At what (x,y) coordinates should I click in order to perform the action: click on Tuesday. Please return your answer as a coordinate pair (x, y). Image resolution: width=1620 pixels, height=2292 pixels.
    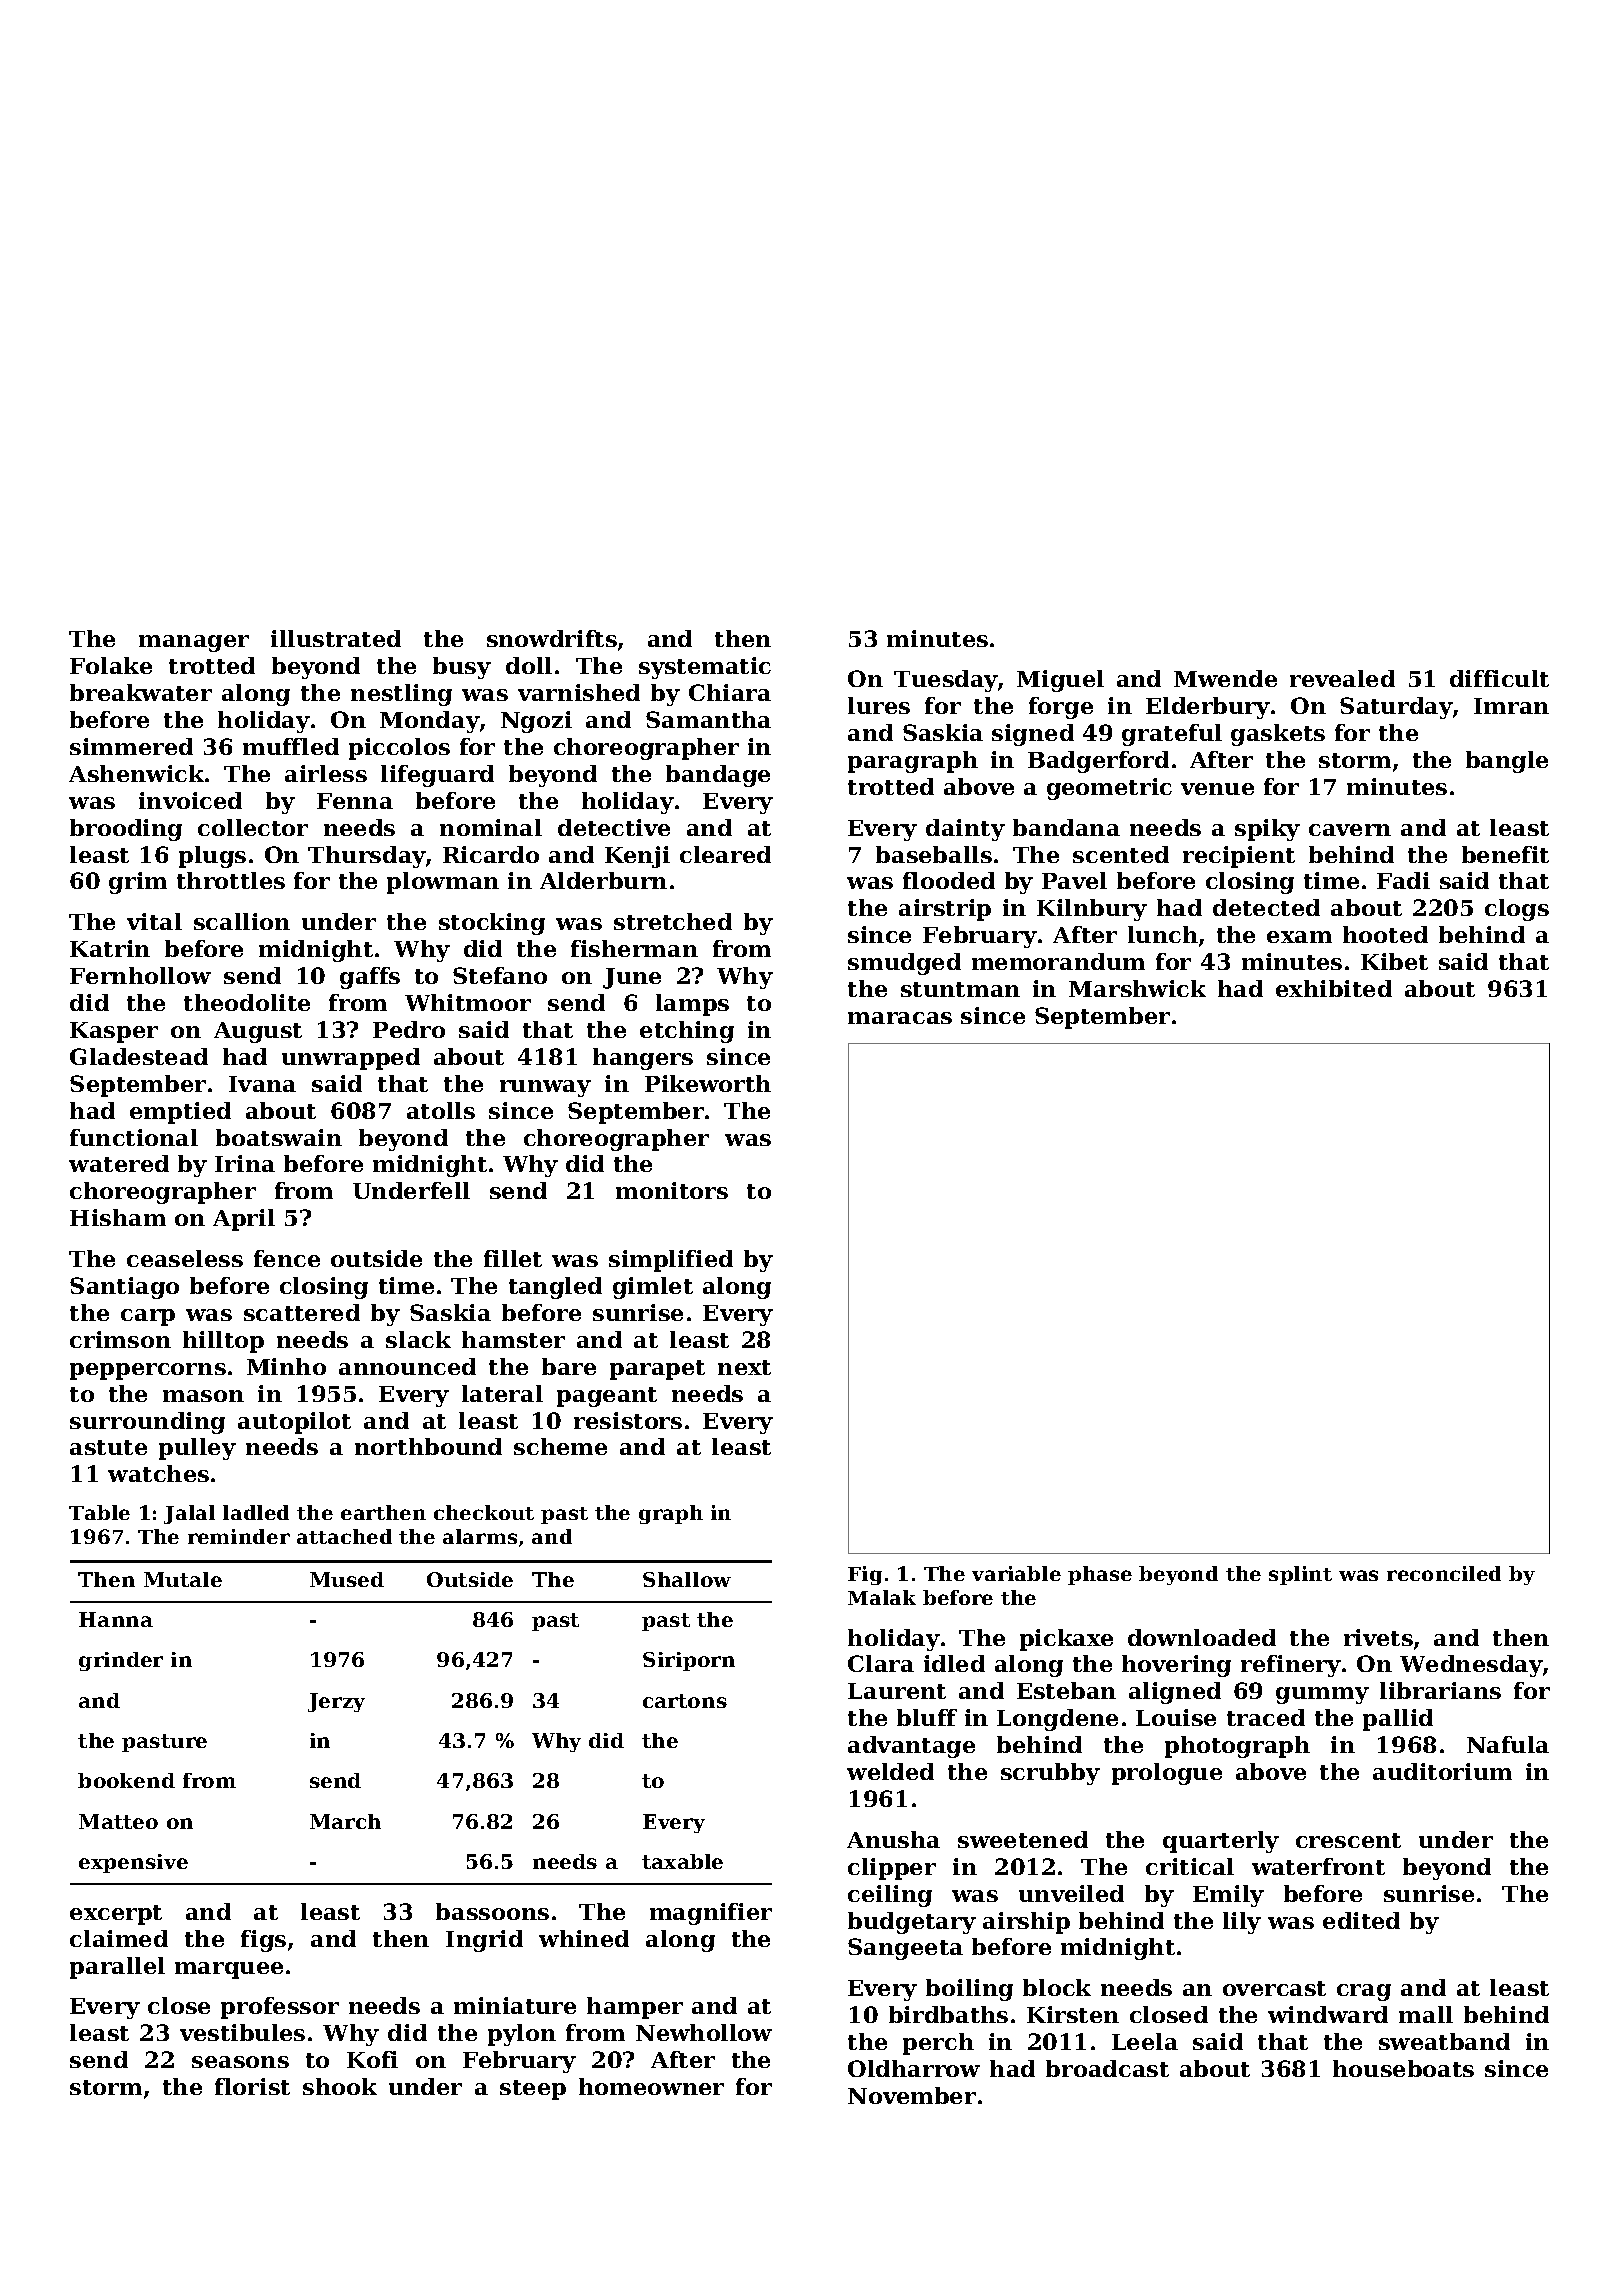
    Looking at the image, I should click on (946, 681).
